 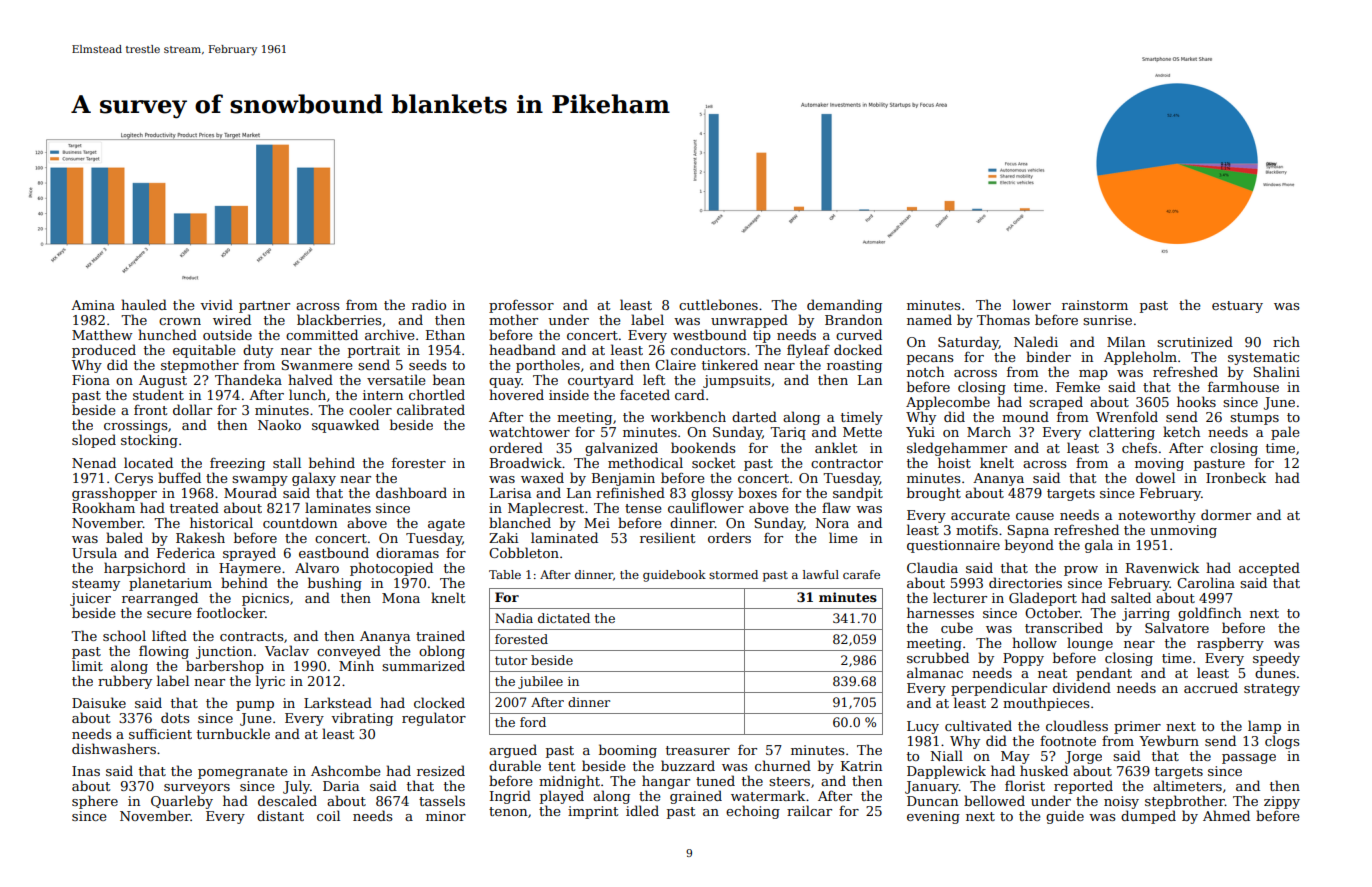 I want to click on resilient, so click(x=667, y=537).
